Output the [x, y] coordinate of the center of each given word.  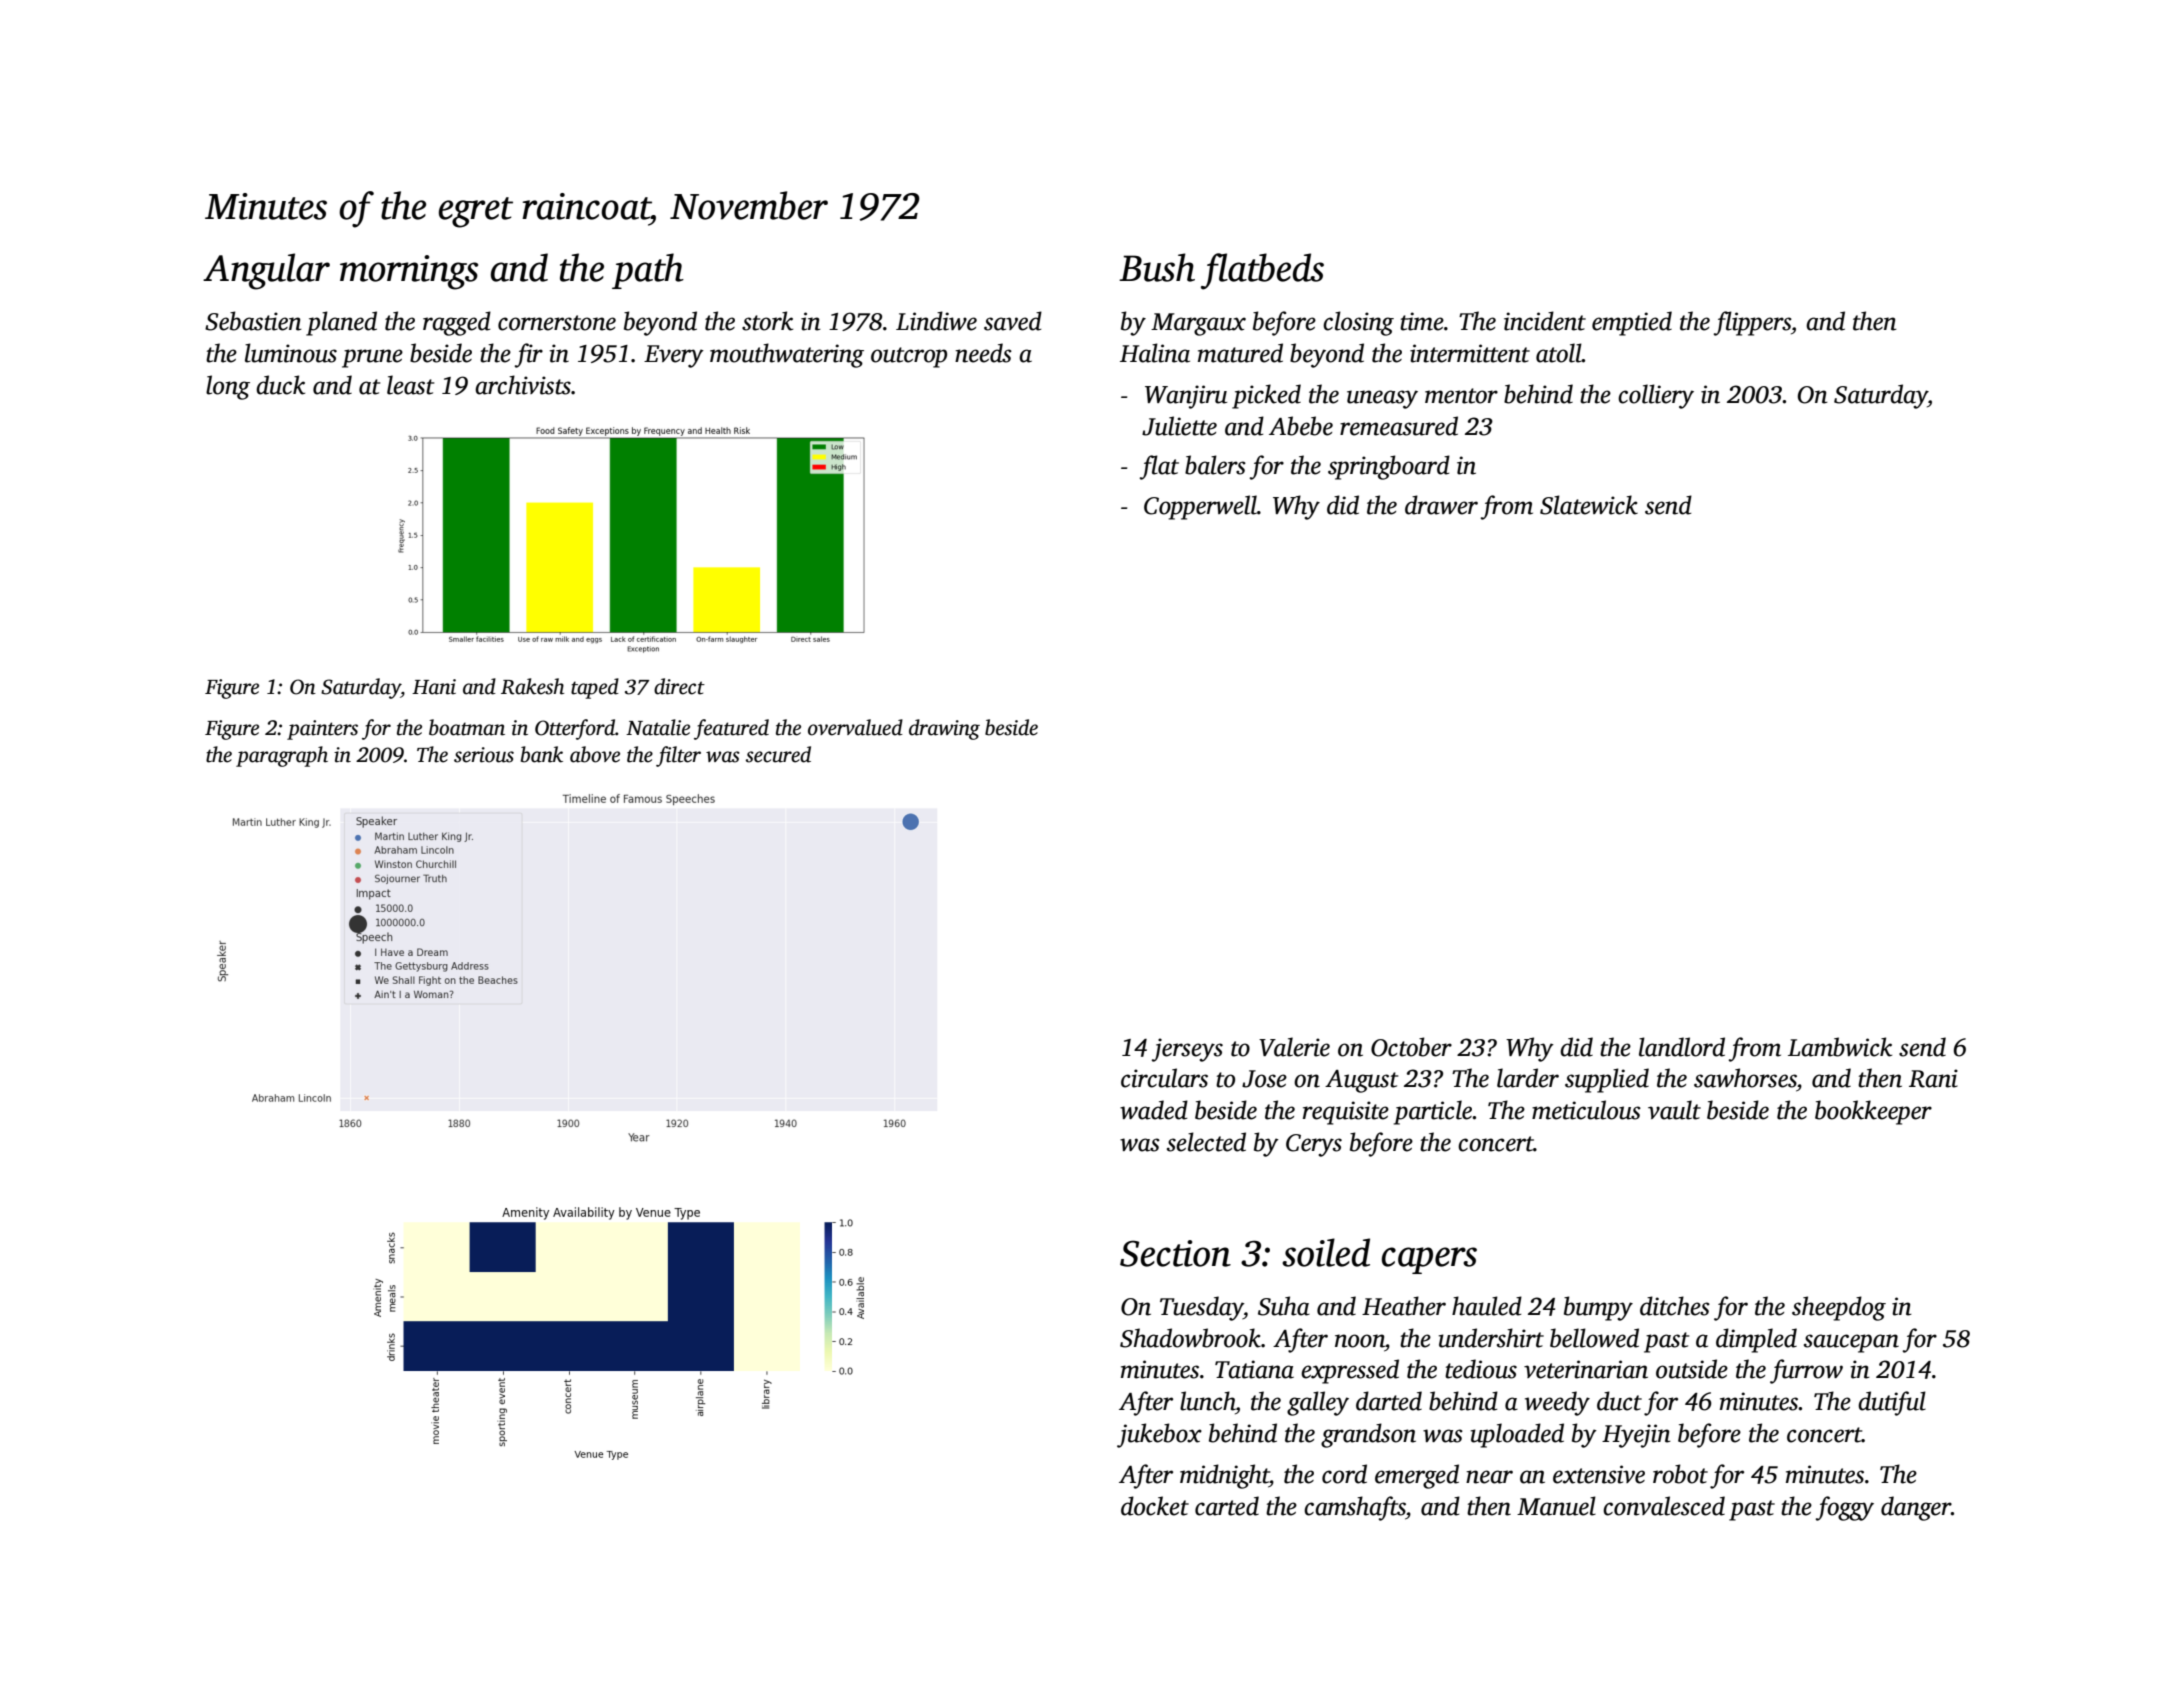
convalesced [1664, 1506]
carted [1227, 1506]
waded [1154, 1110]
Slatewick [1589, 505]
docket [1155, 1506]
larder [1528, 1078]
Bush [1157, 267]
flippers [1752, 323]
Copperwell [1200, 507]
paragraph [282, 756]
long [228, 387]
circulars [1164, 1078]
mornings [409, 272]
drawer [1441, 505]
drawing [944, 729]
